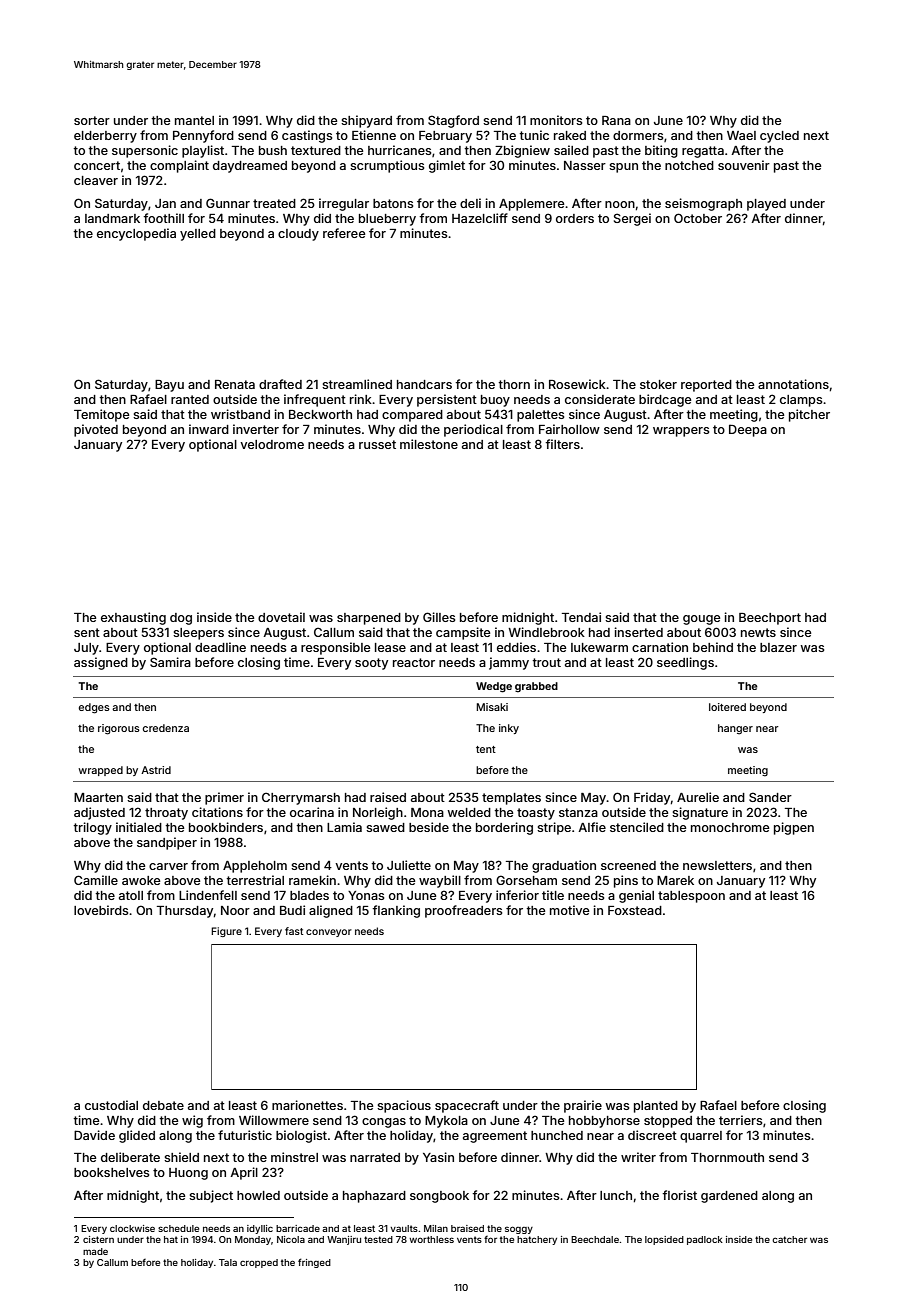 The width and height of the screenshot is (908, 1316). What do you see at coordinates (344, 204) in the screenshot?
I see `irregular` at bounding box center [344, 204].
